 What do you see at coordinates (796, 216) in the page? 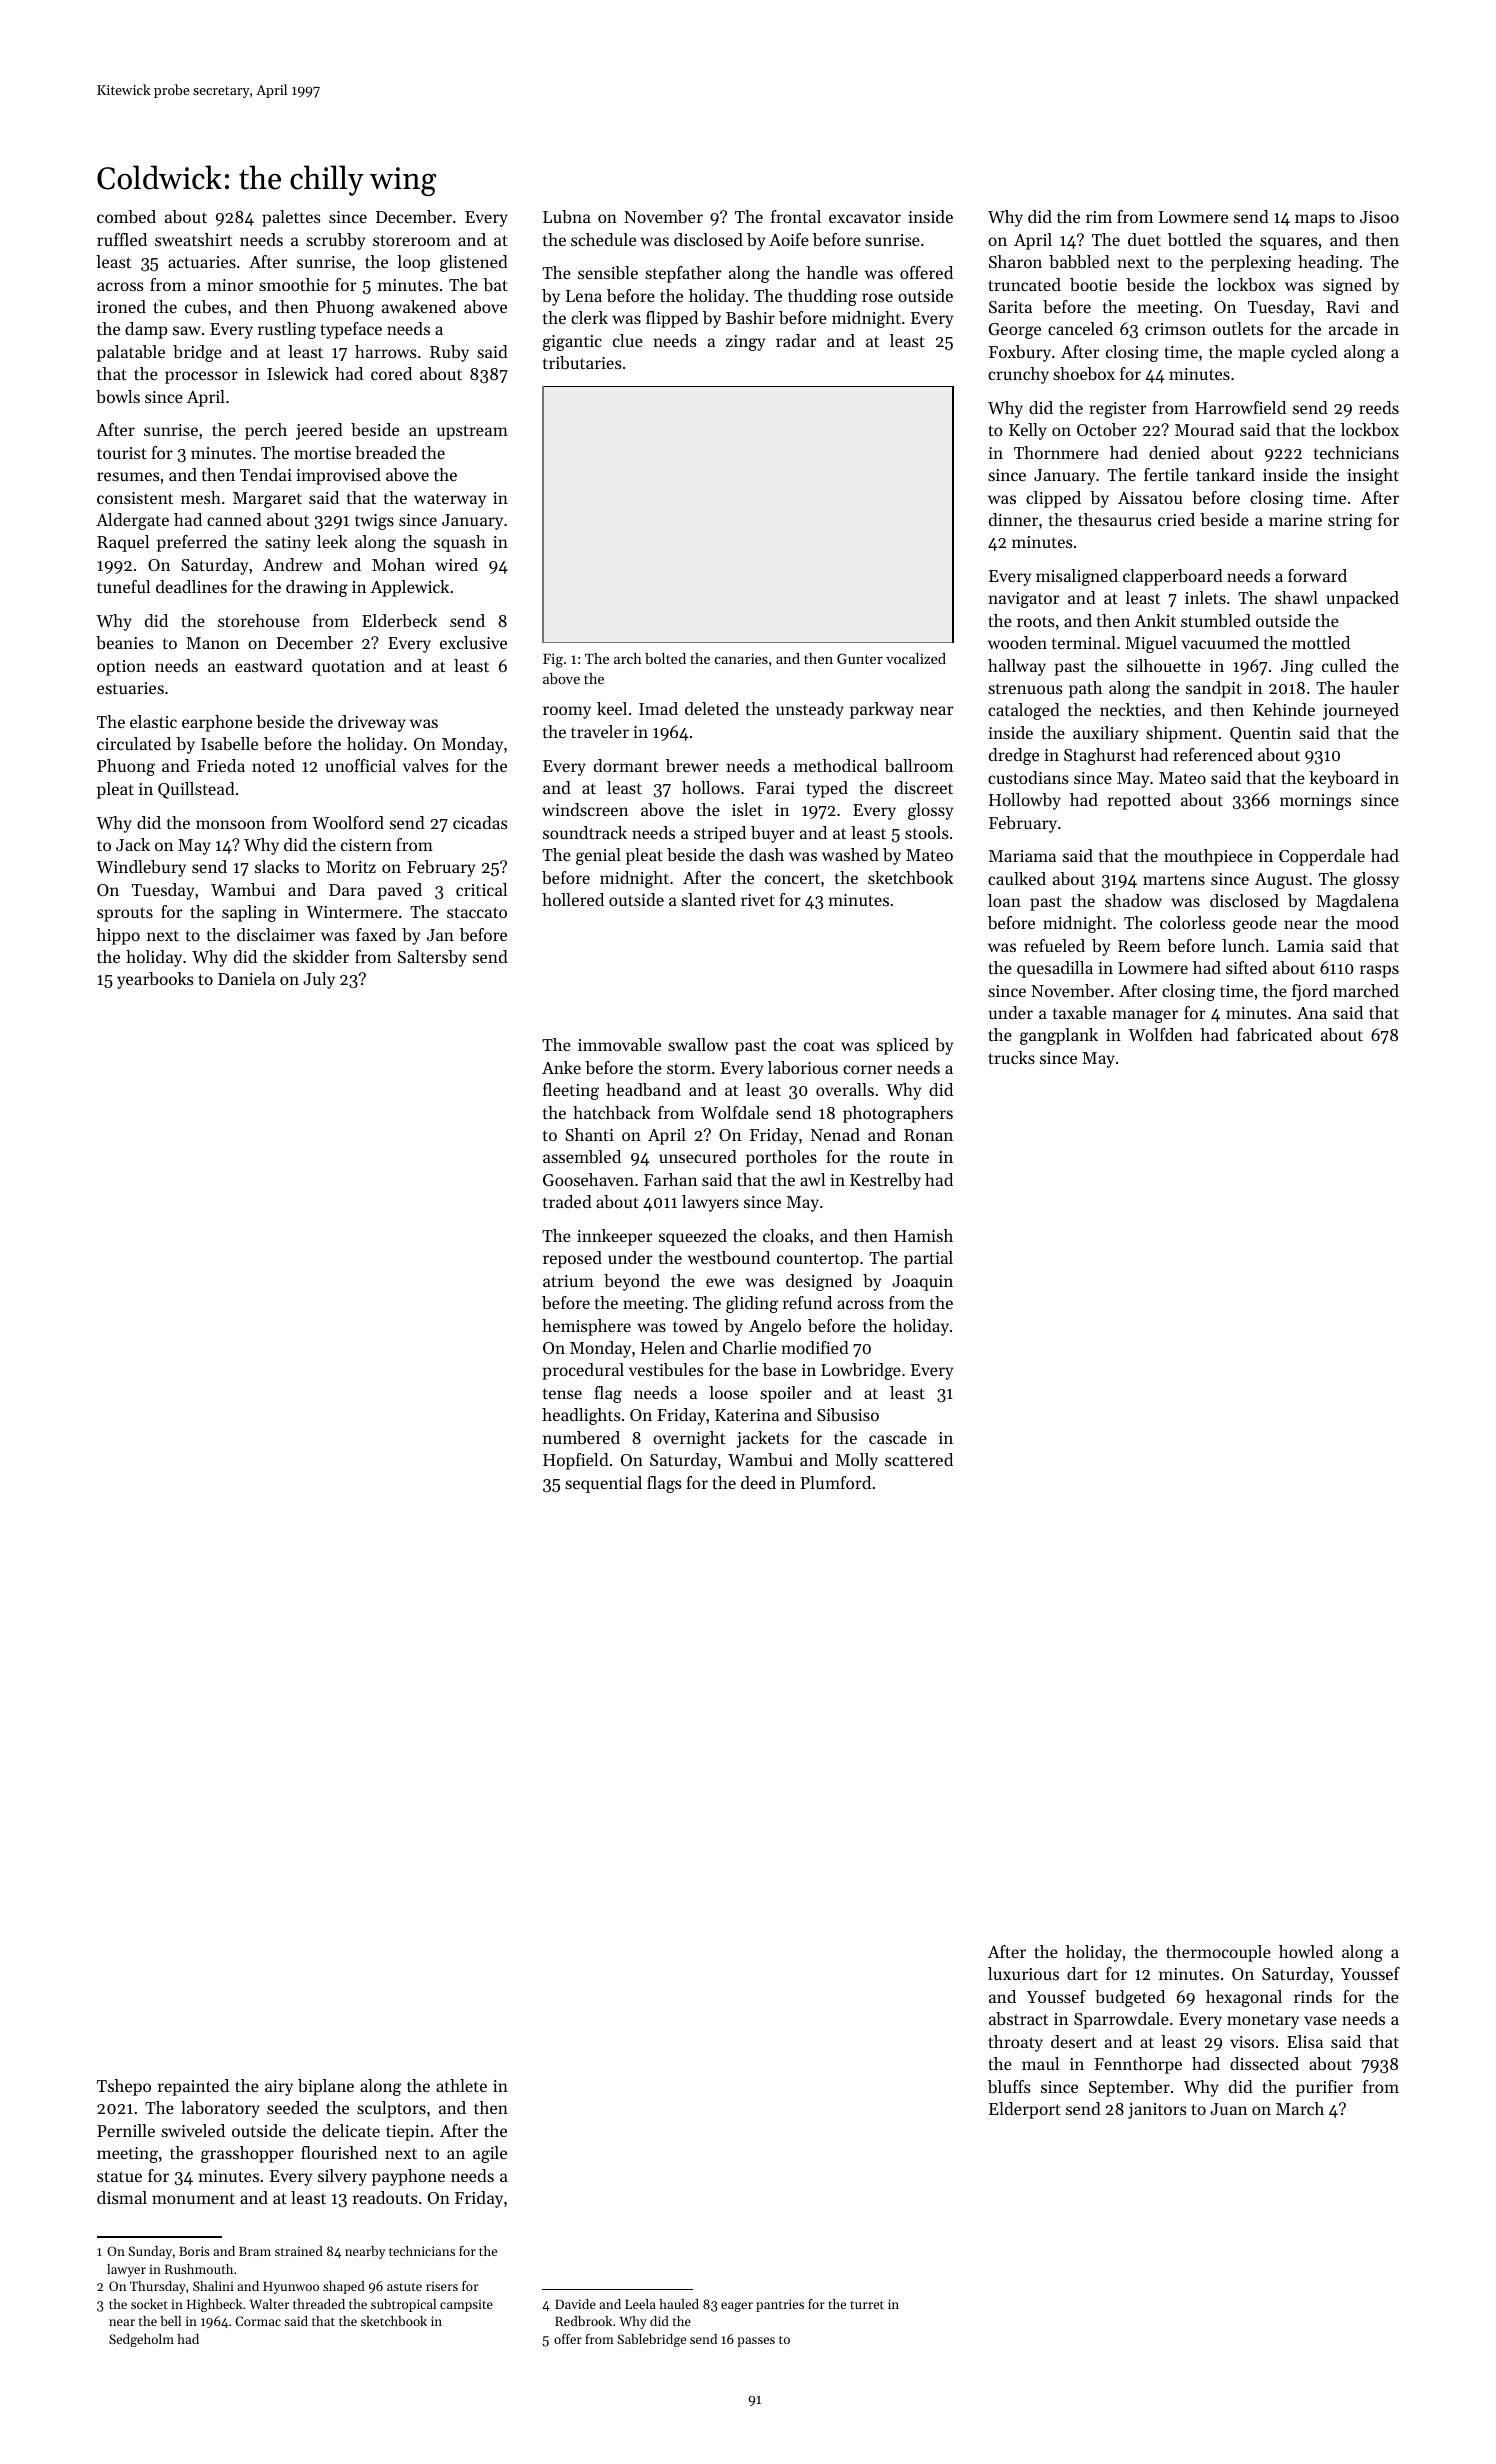
I see `frontal` at bounding box center [796, 216].
